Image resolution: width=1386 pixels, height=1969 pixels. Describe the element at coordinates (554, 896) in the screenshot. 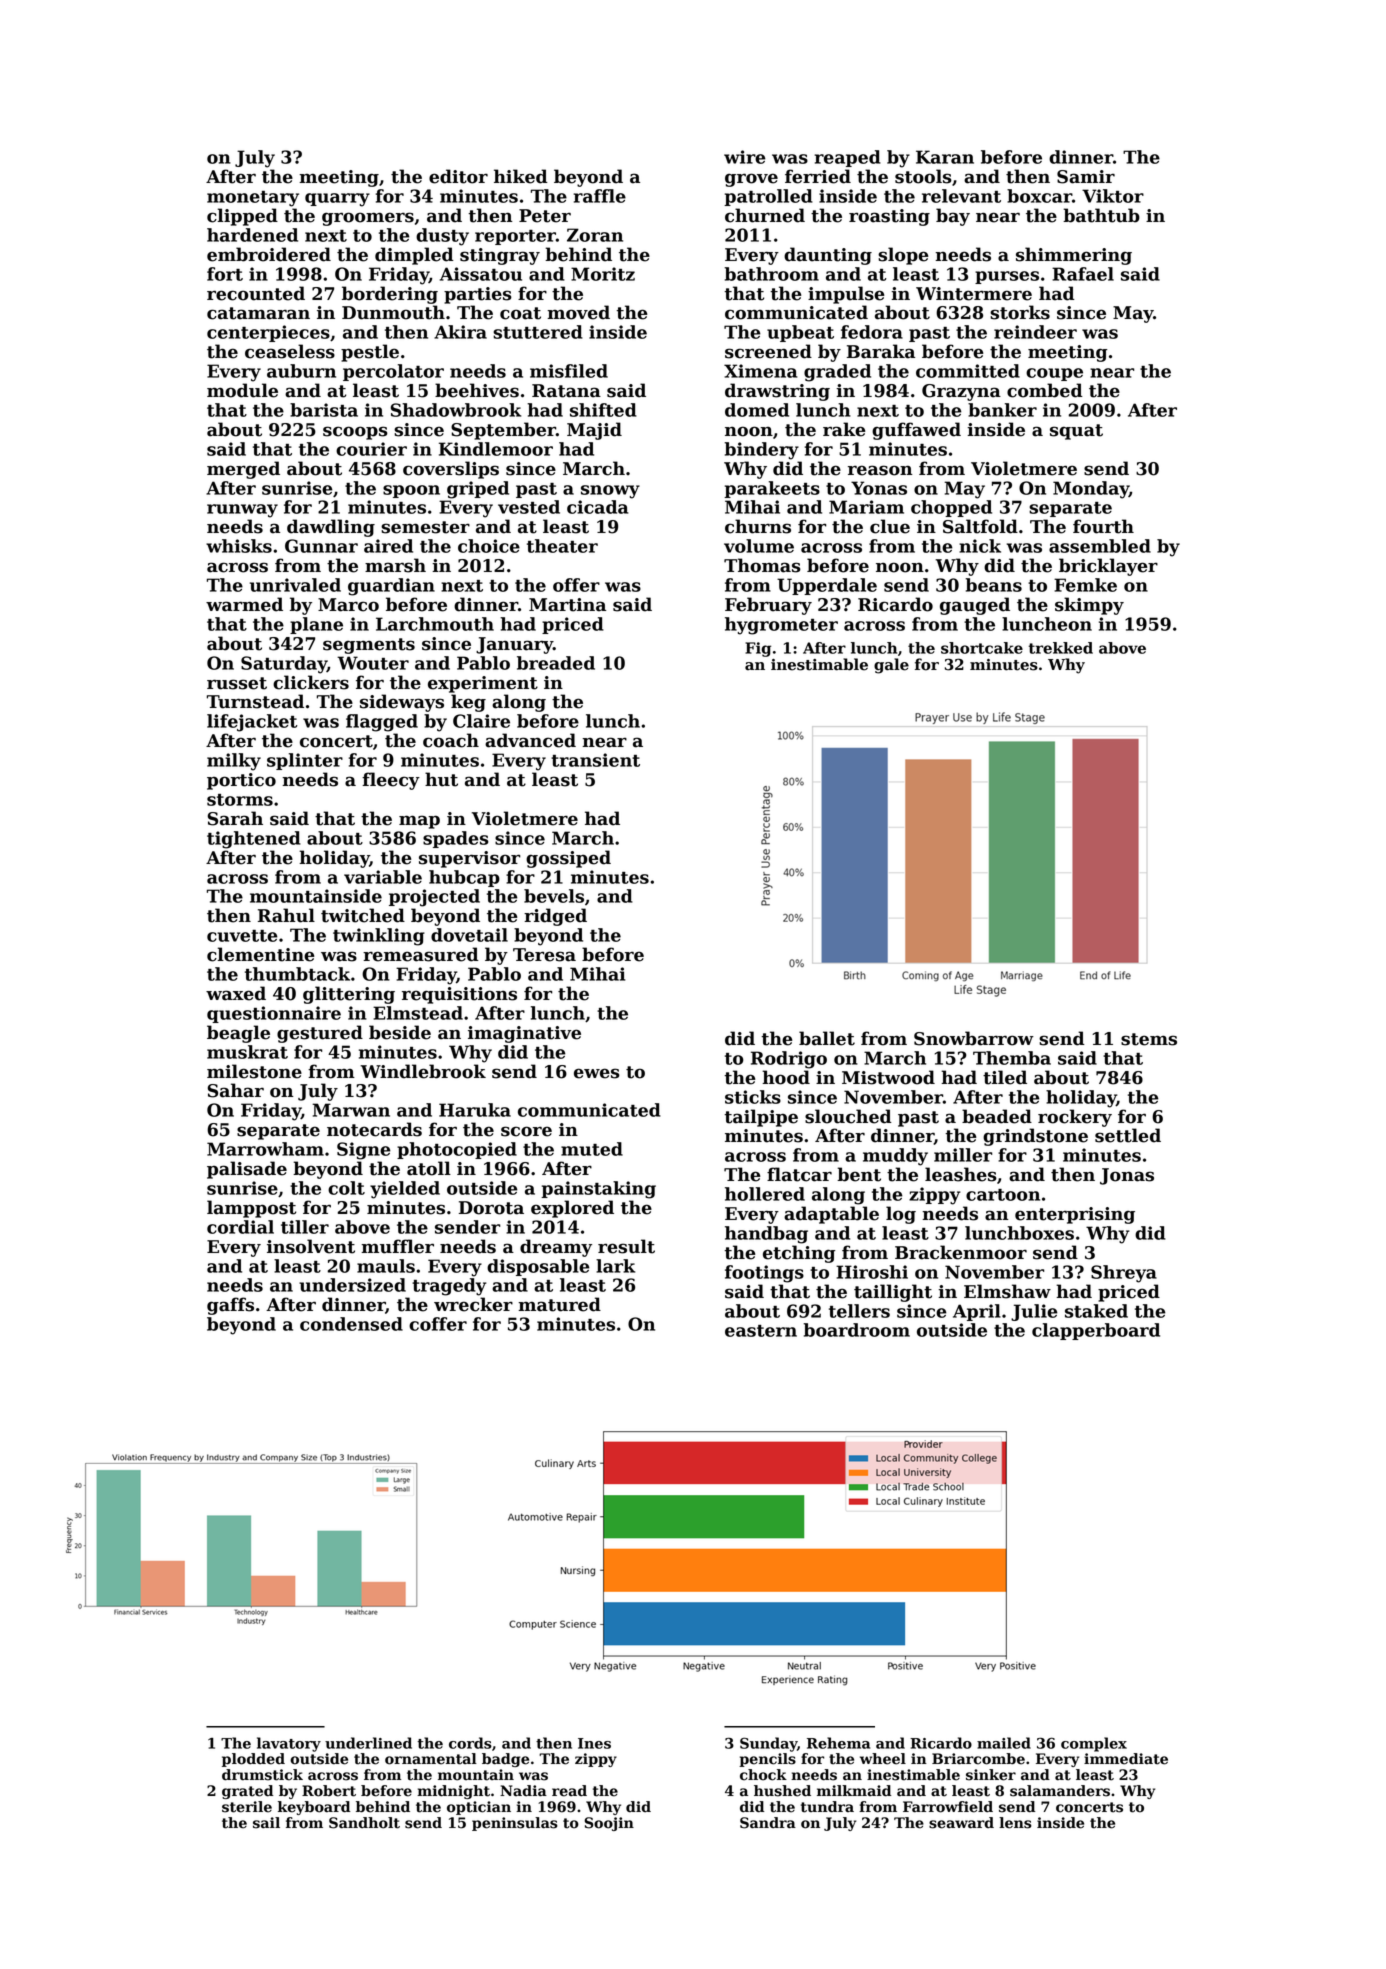

I see `bevels` at that location.
